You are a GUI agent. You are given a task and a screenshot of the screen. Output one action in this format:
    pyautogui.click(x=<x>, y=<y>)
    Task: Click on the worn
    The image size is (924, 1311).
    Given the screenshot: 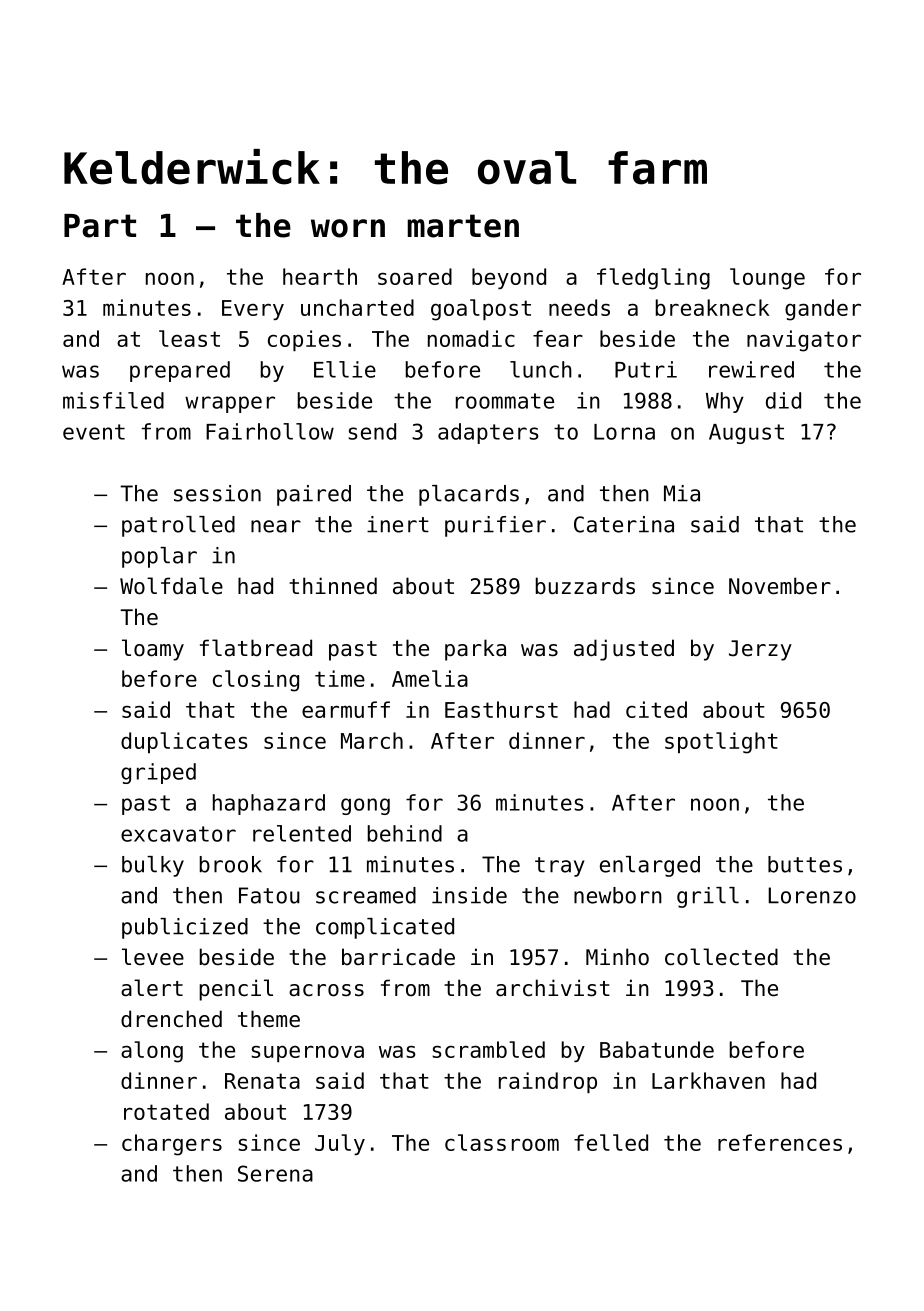 What is the action you would take?
    pyautogui.click(x=348, y=228)
